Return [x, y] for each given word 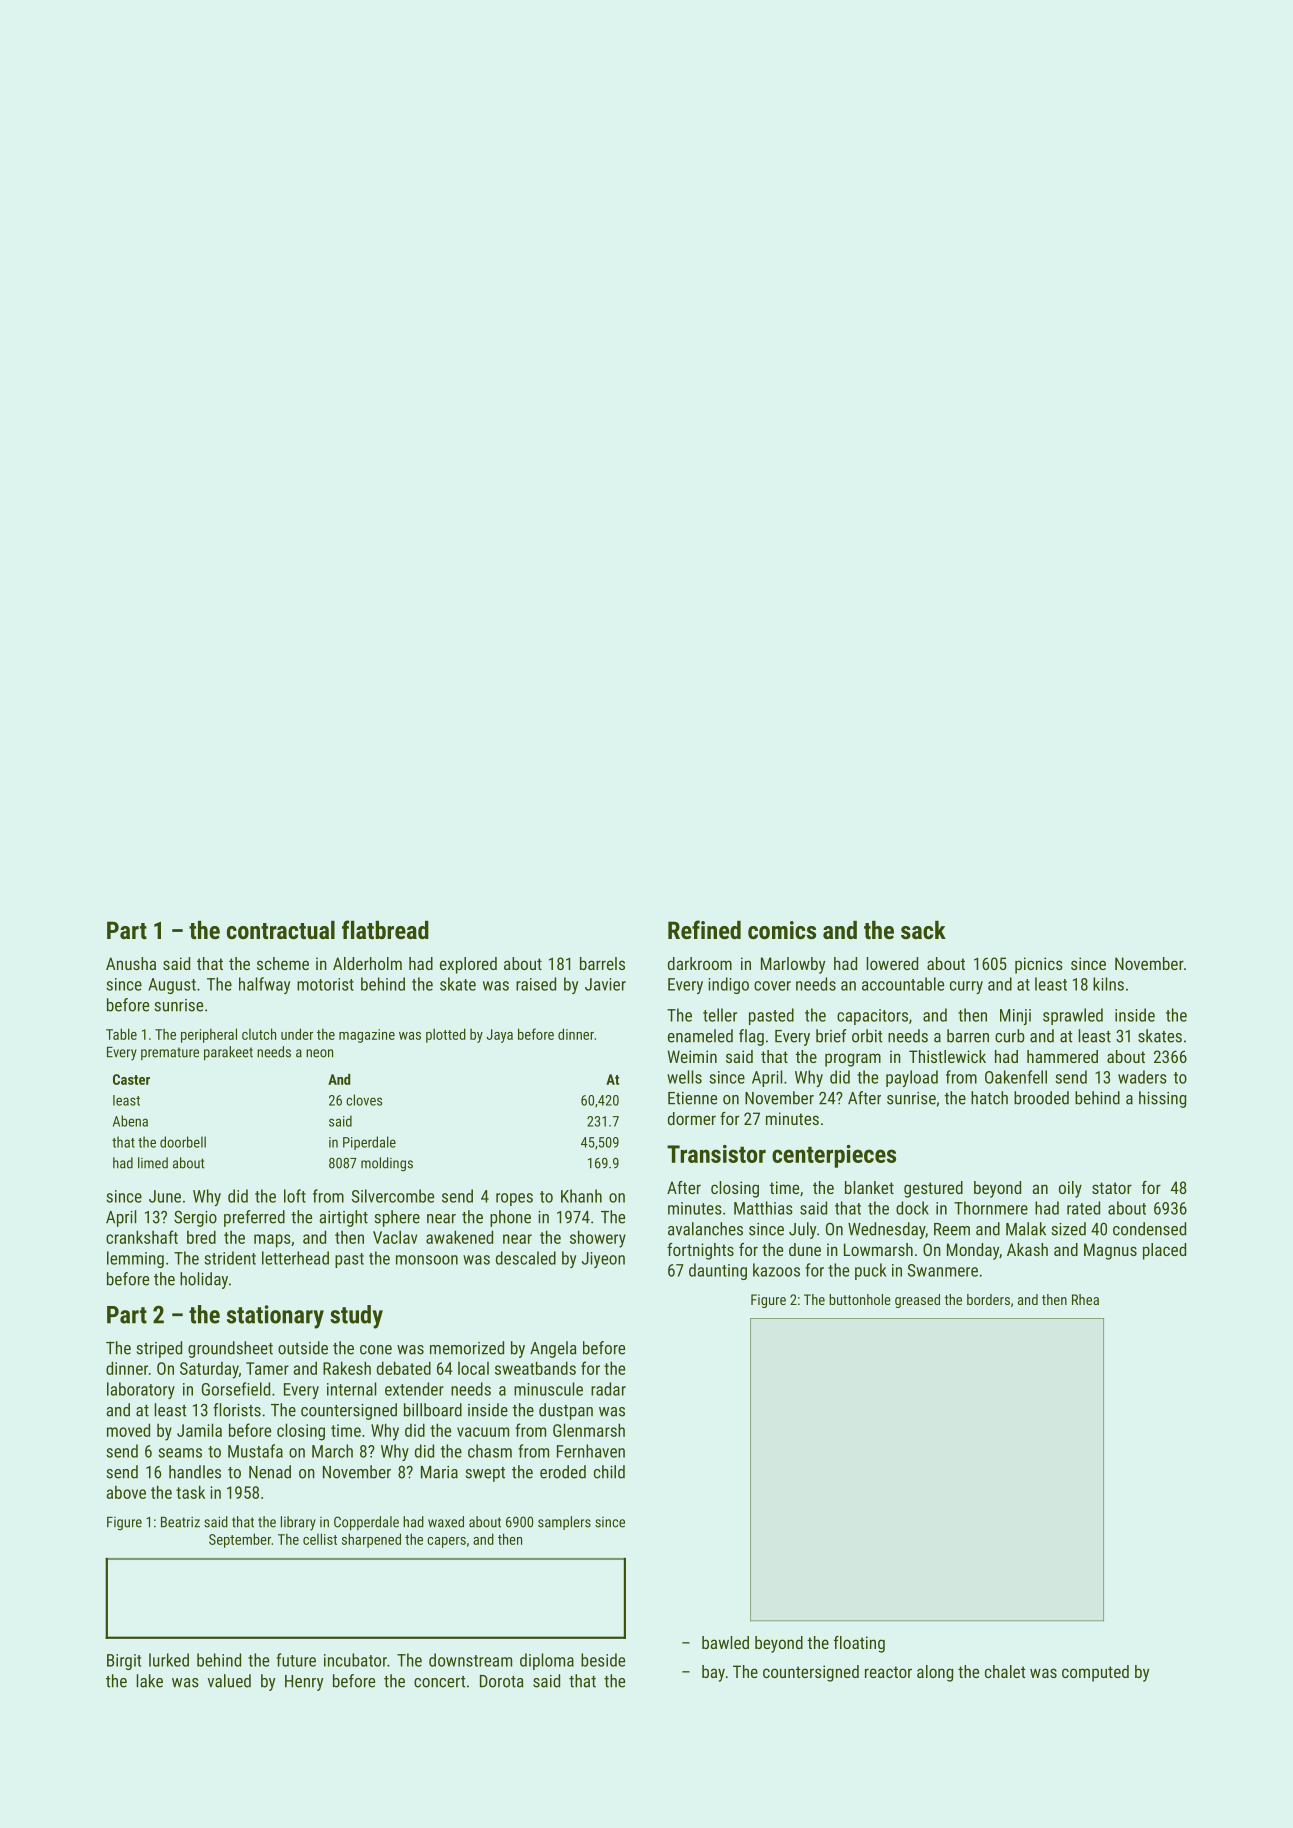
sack [923, 930]
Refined [704, 929]
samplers [564, 1523]
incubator [355, 1660]
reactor [888, 1672]
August [172, 986]
